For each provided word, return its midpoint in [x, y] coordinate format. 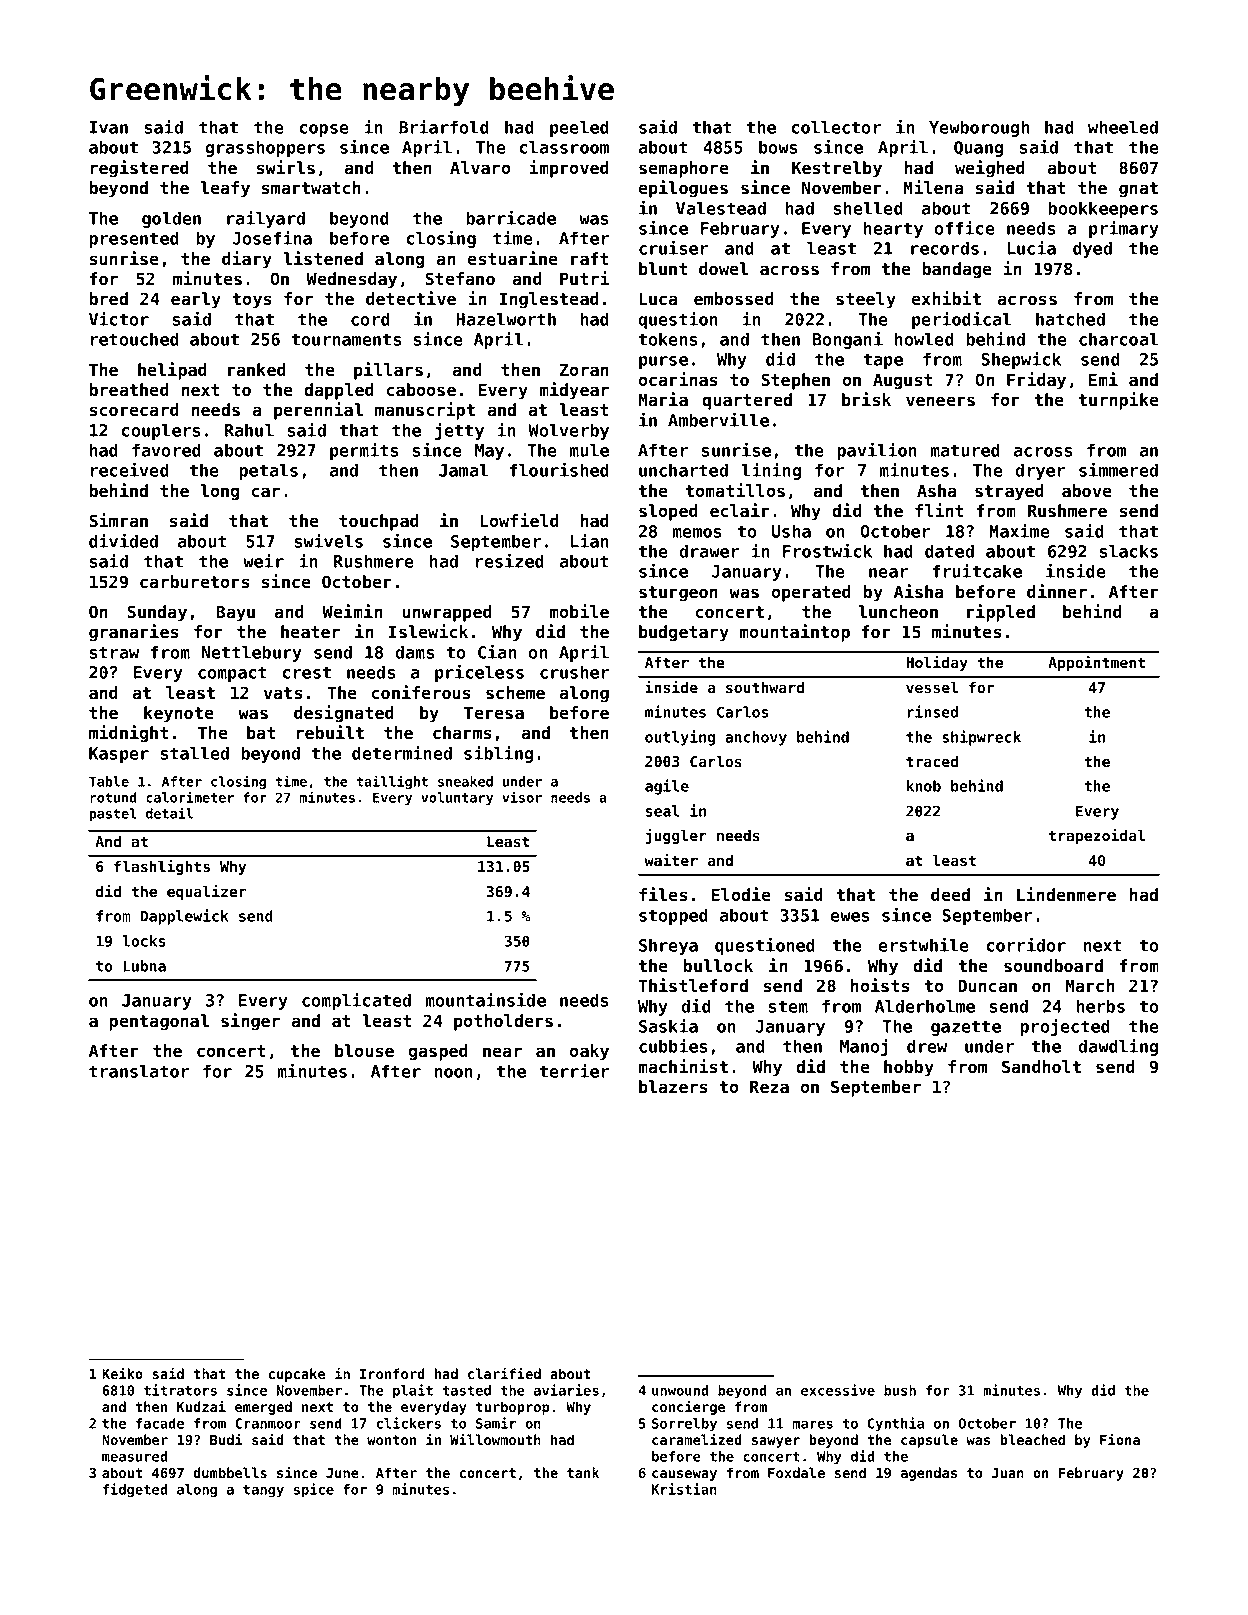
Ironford [392, 1373]
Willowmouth [495, 1439]
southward [765, 687]
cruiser [673, 248]
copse [324, 130]
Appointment [1096, 663]
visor [522, 797]
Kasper [119, 755]
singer [250, 1022]
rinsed [932, 711]
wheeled [1123, 127]
